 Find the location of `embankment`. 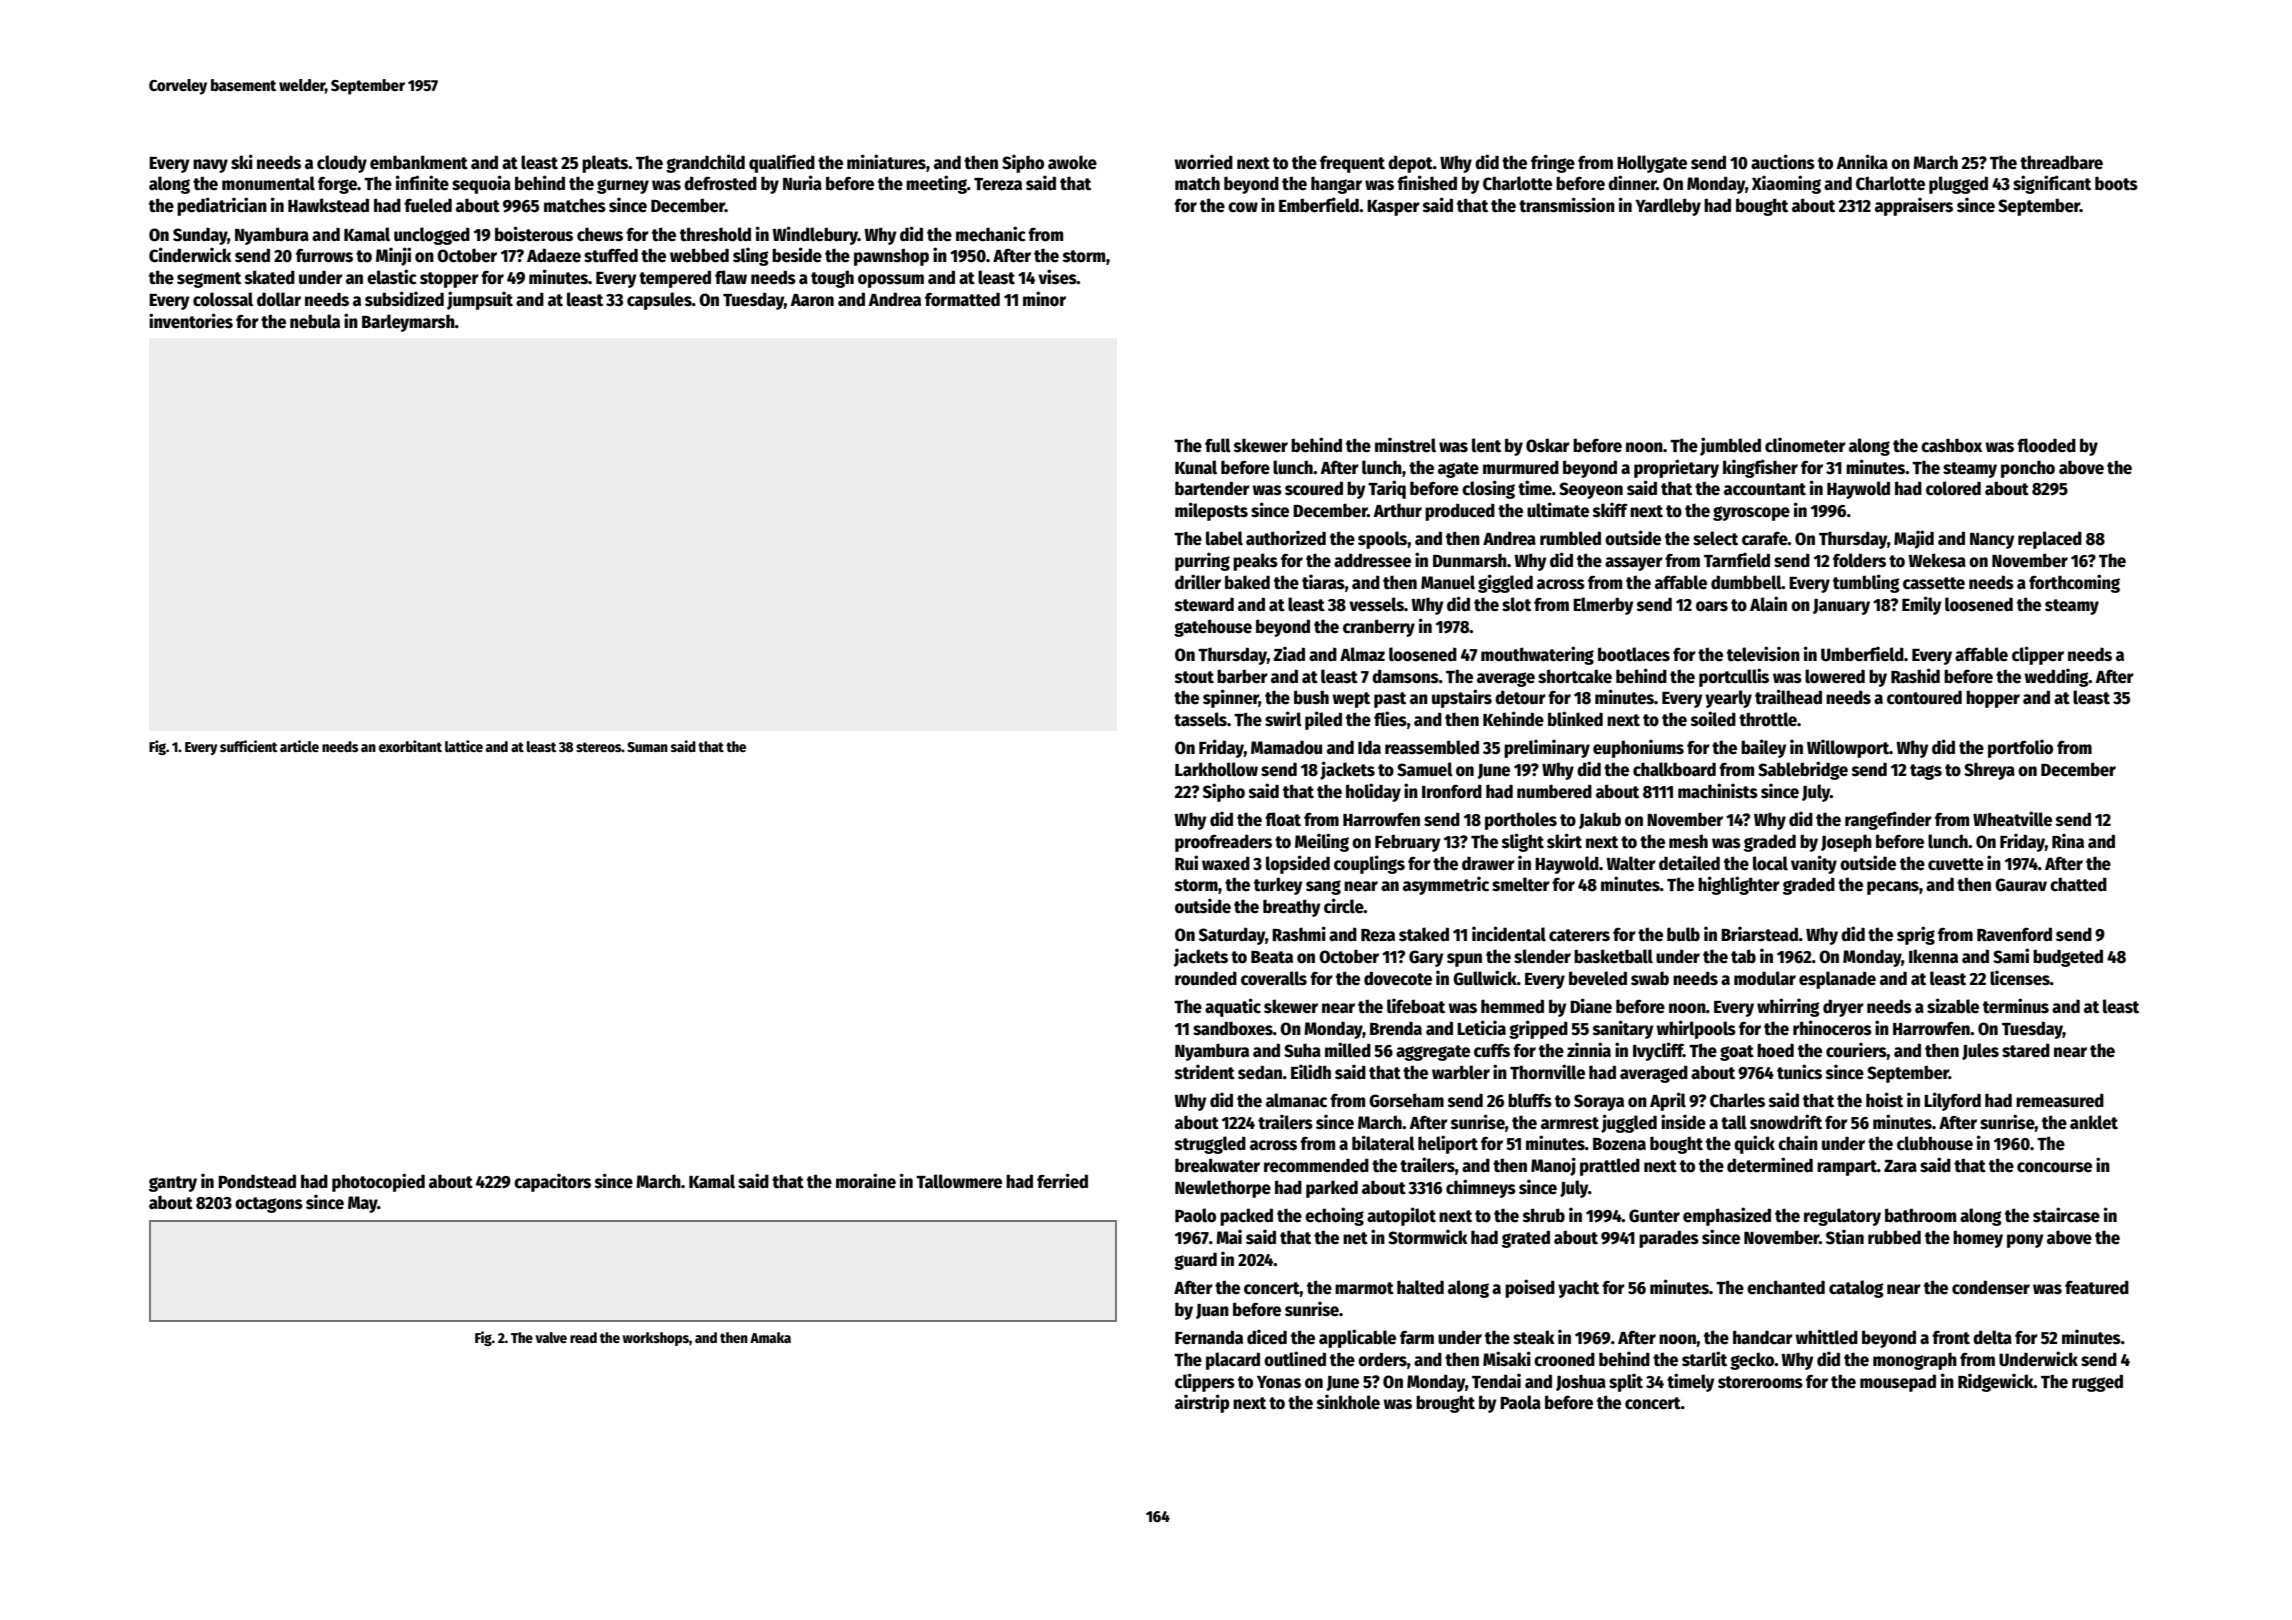

embankment is located at coordinates (419, 162).
